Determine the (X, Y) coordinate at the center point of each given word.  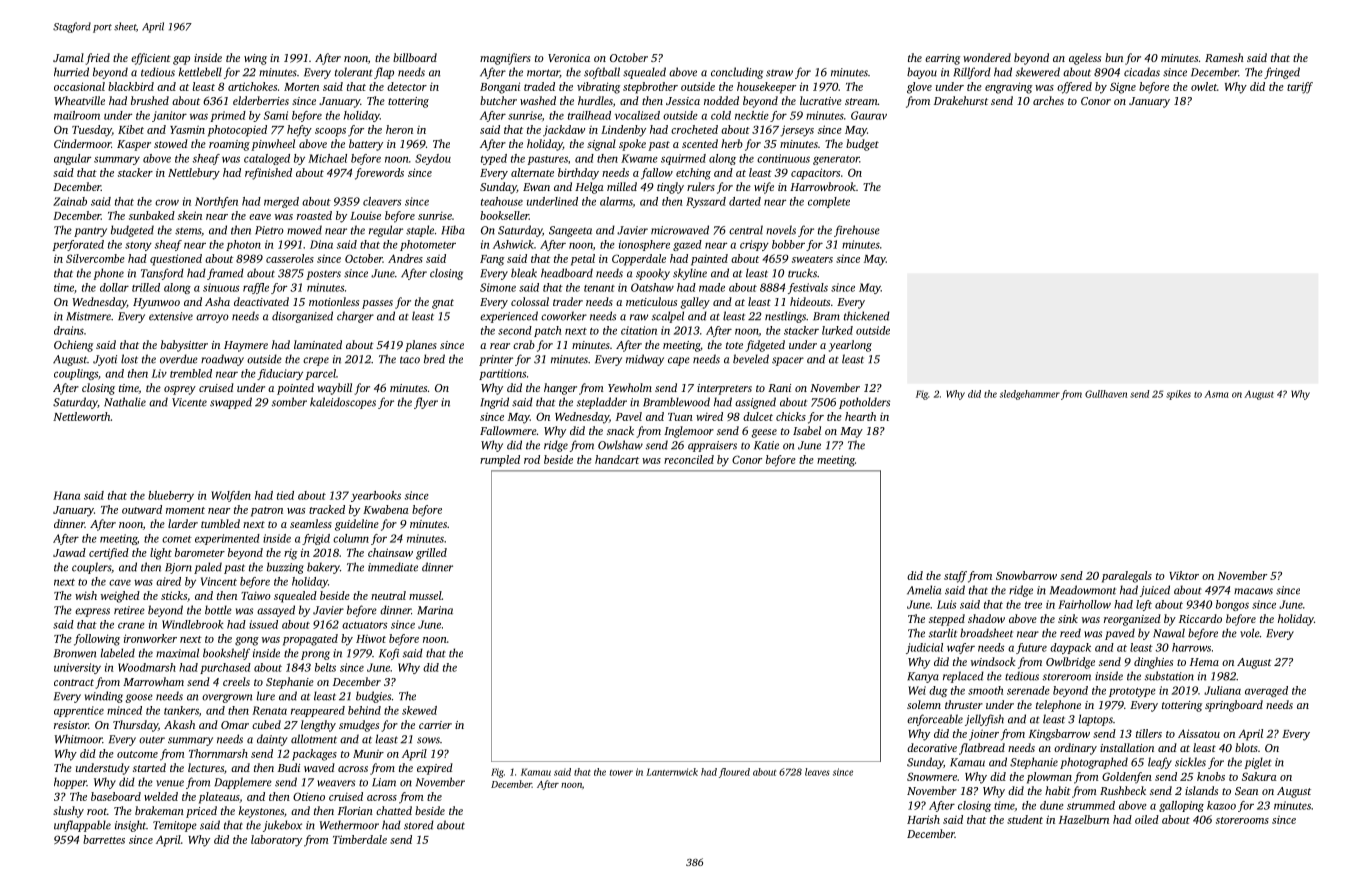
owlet (1204, 86)
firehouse (857, 231)
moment (185, 510)
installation (1127, 747)
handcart (617, 459)
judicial (924, 648)
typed (494, 159)
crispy (754, 245)
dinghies (1153, 663)
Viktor (1184, 575)
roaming (229, 145)
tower (621, 773)
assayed (276, 611)
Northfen (216, 202)
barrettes (104, 839)
